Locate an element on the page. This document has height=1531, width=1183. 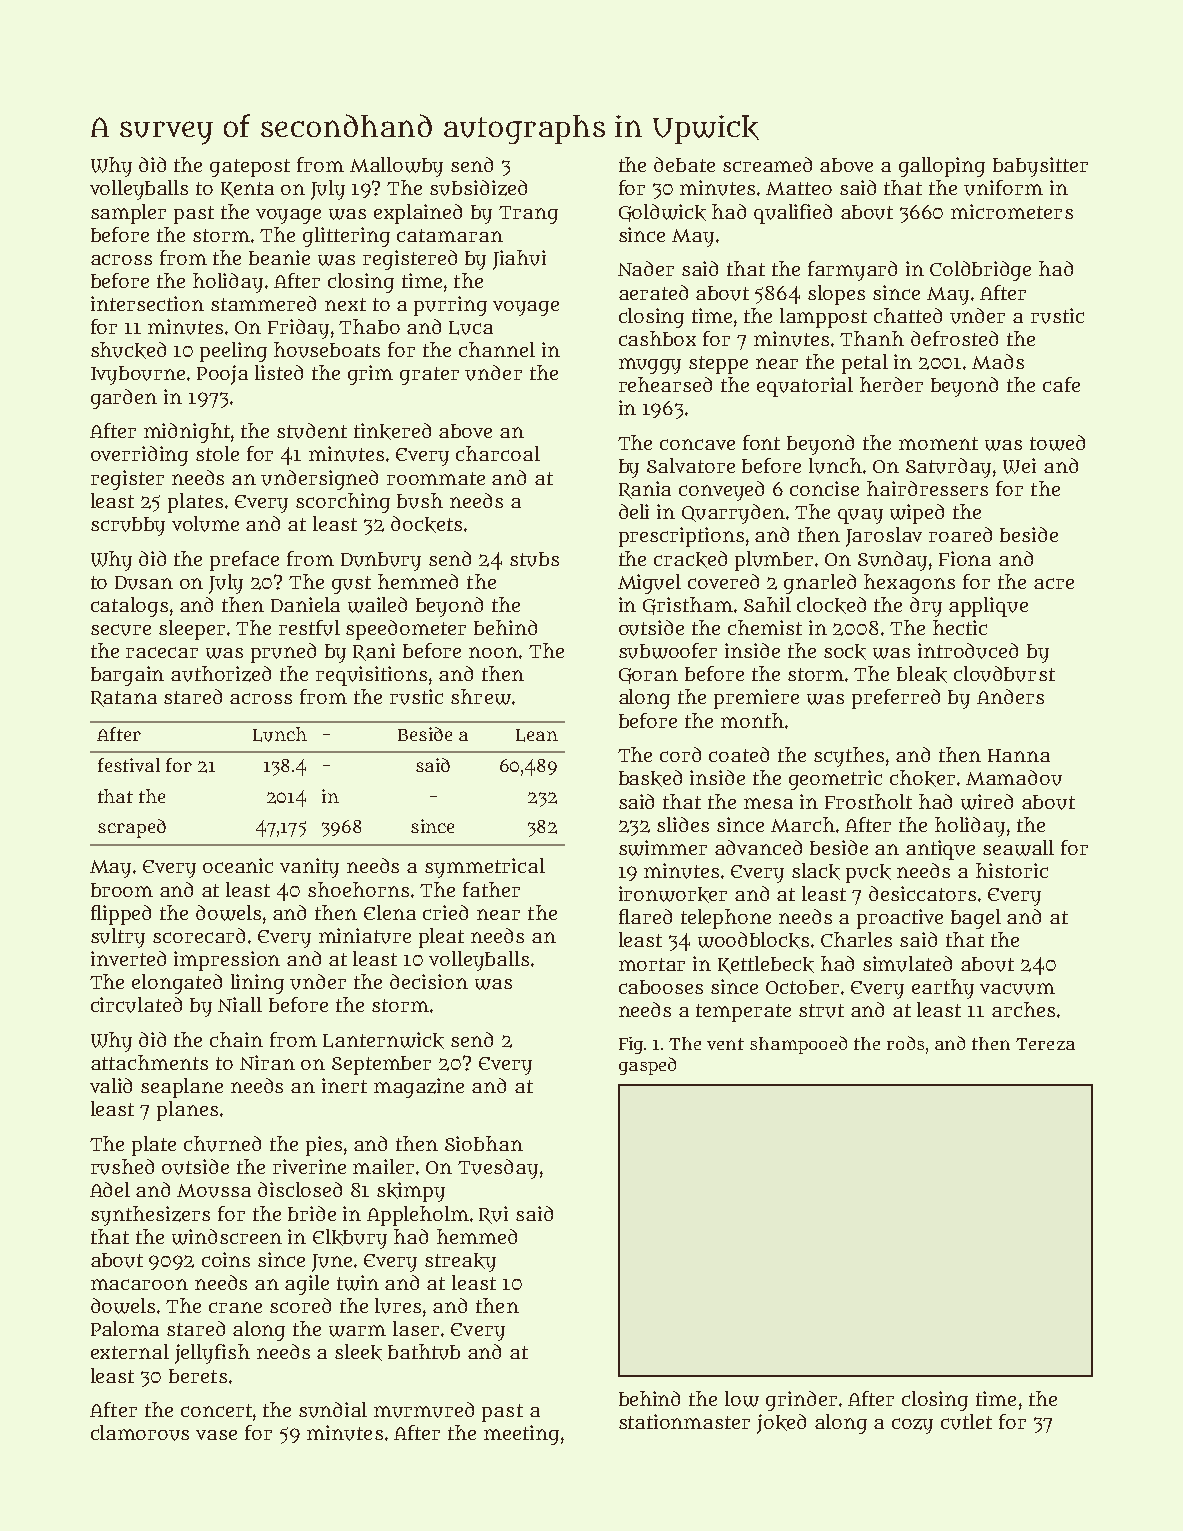
Fig is located at coordinates (631, 1045).
